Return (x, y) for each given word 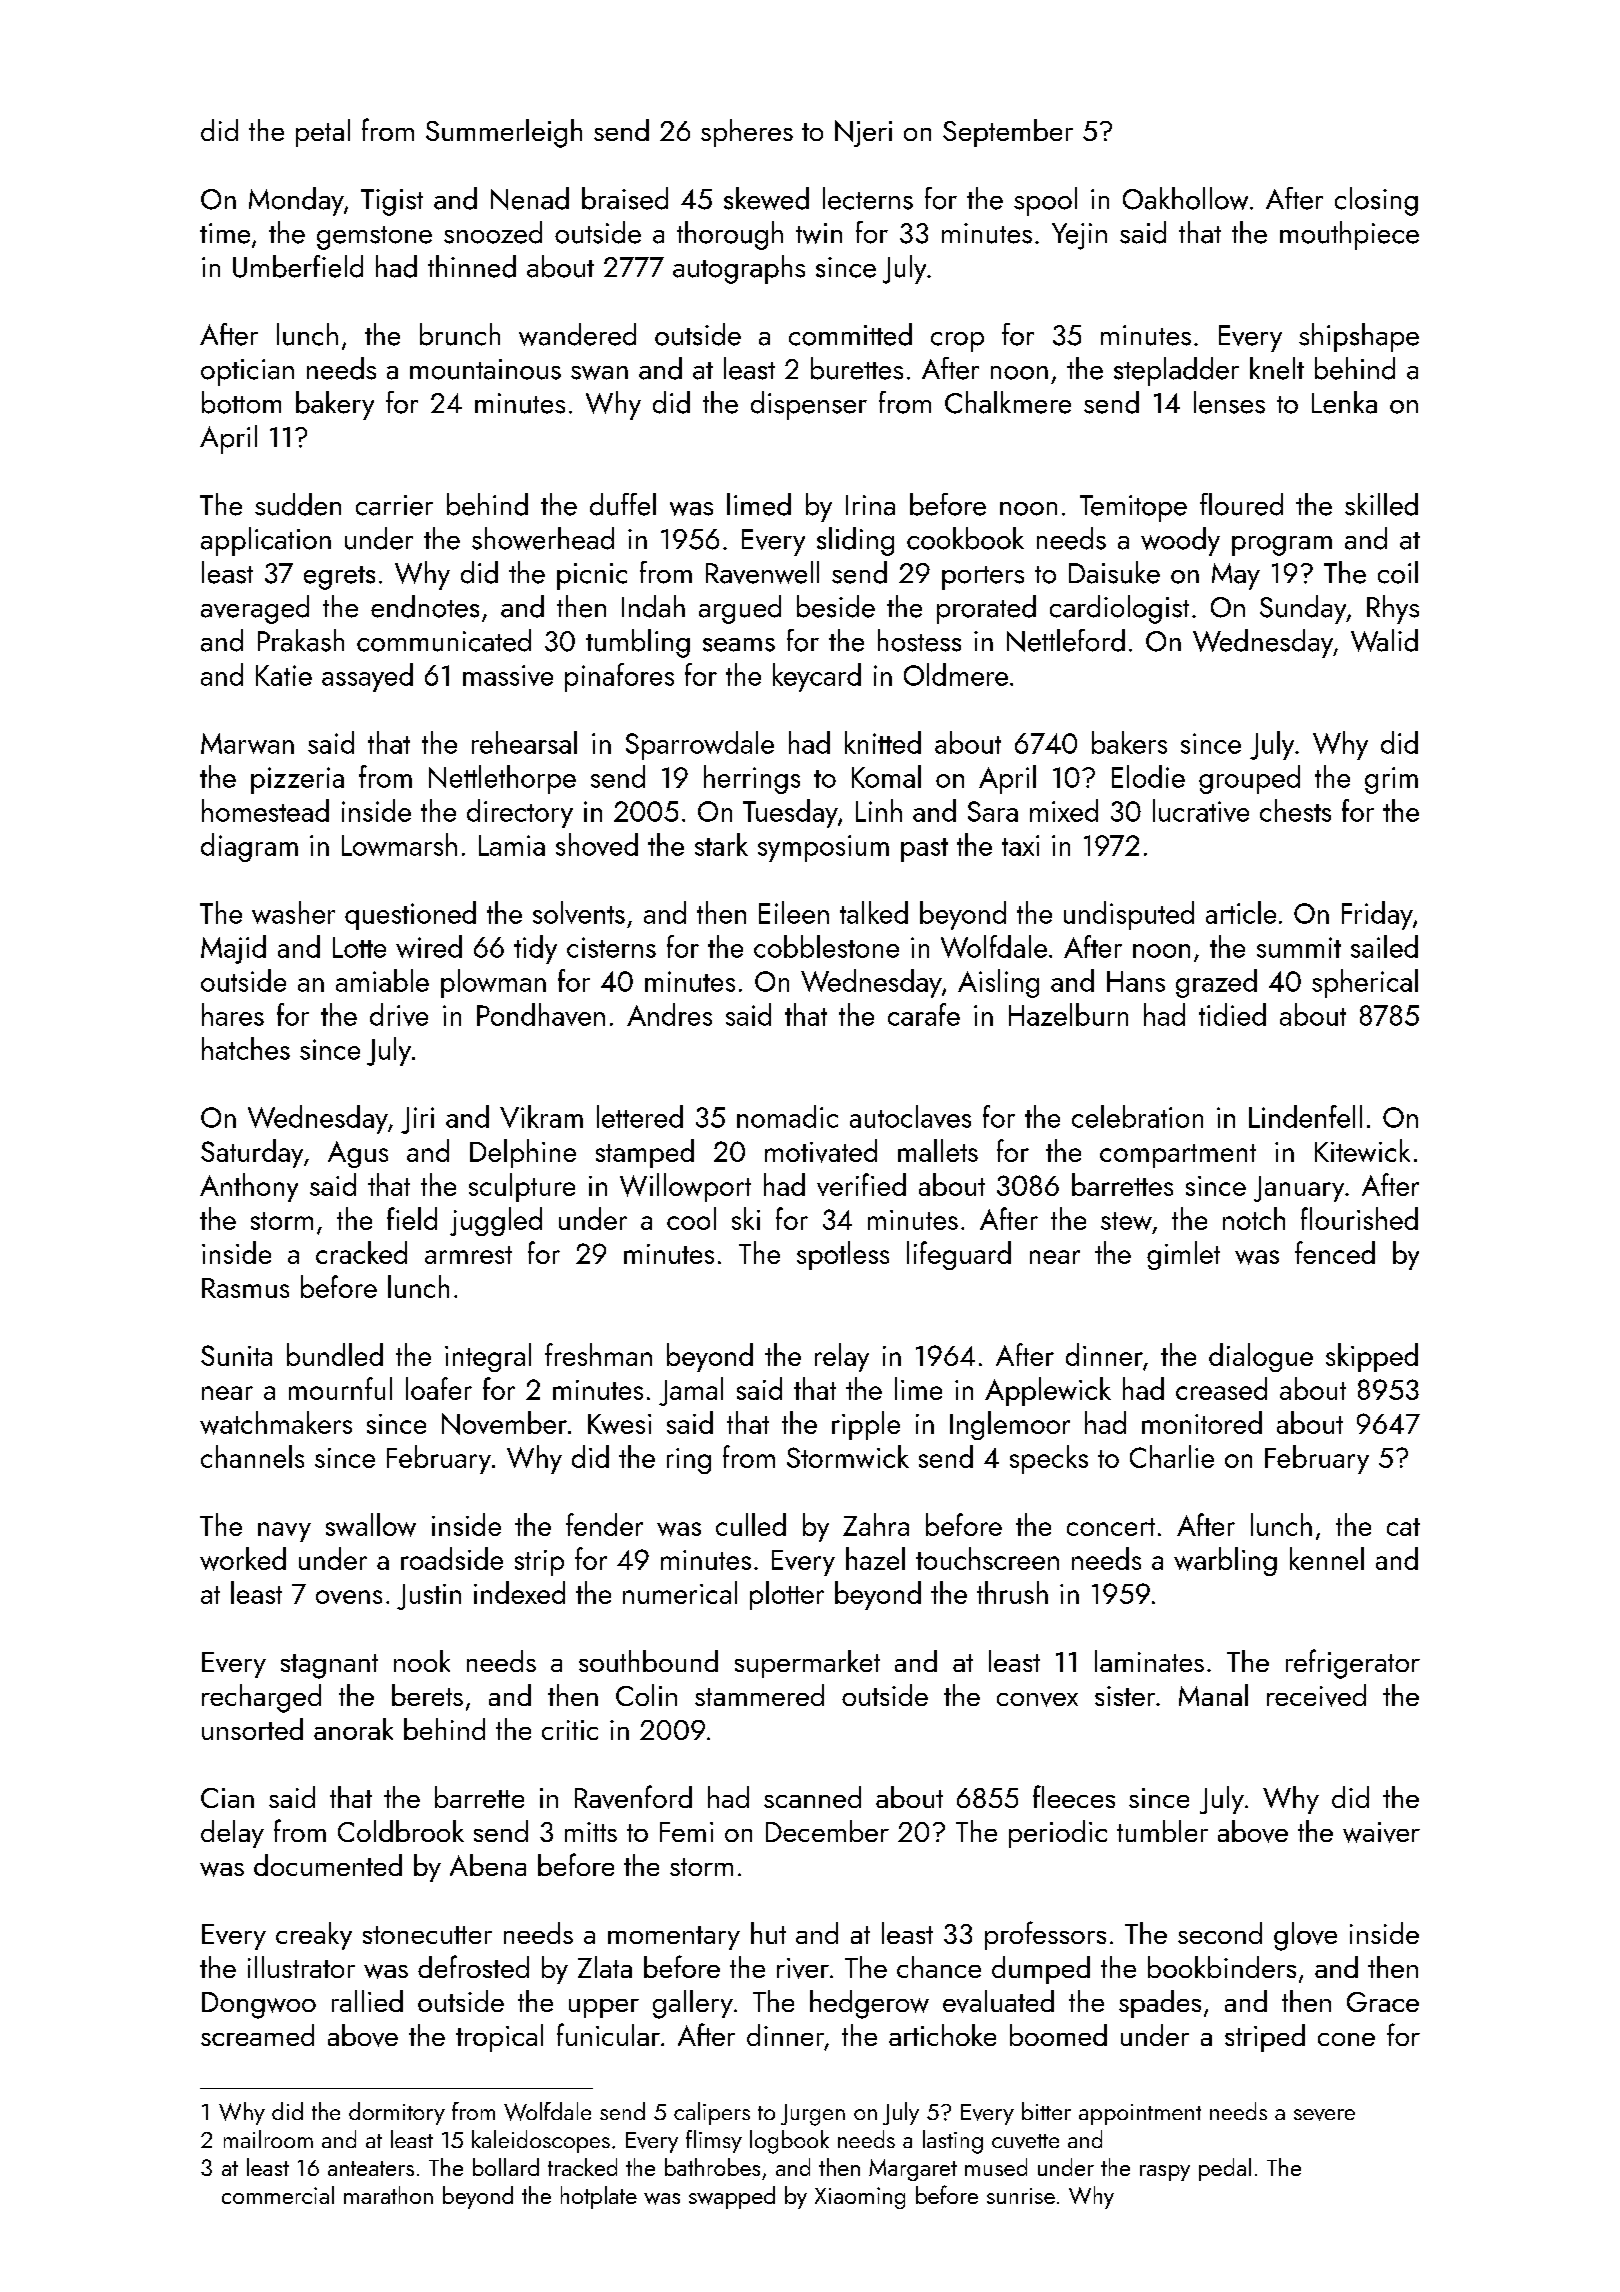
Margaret (913, 2170)
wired (429, 946)
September (1008, 133)
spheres (747, 133)
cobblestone (826, 946)
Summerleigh (504, 133)
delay (232, 1834)
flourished (1359, 1218)
